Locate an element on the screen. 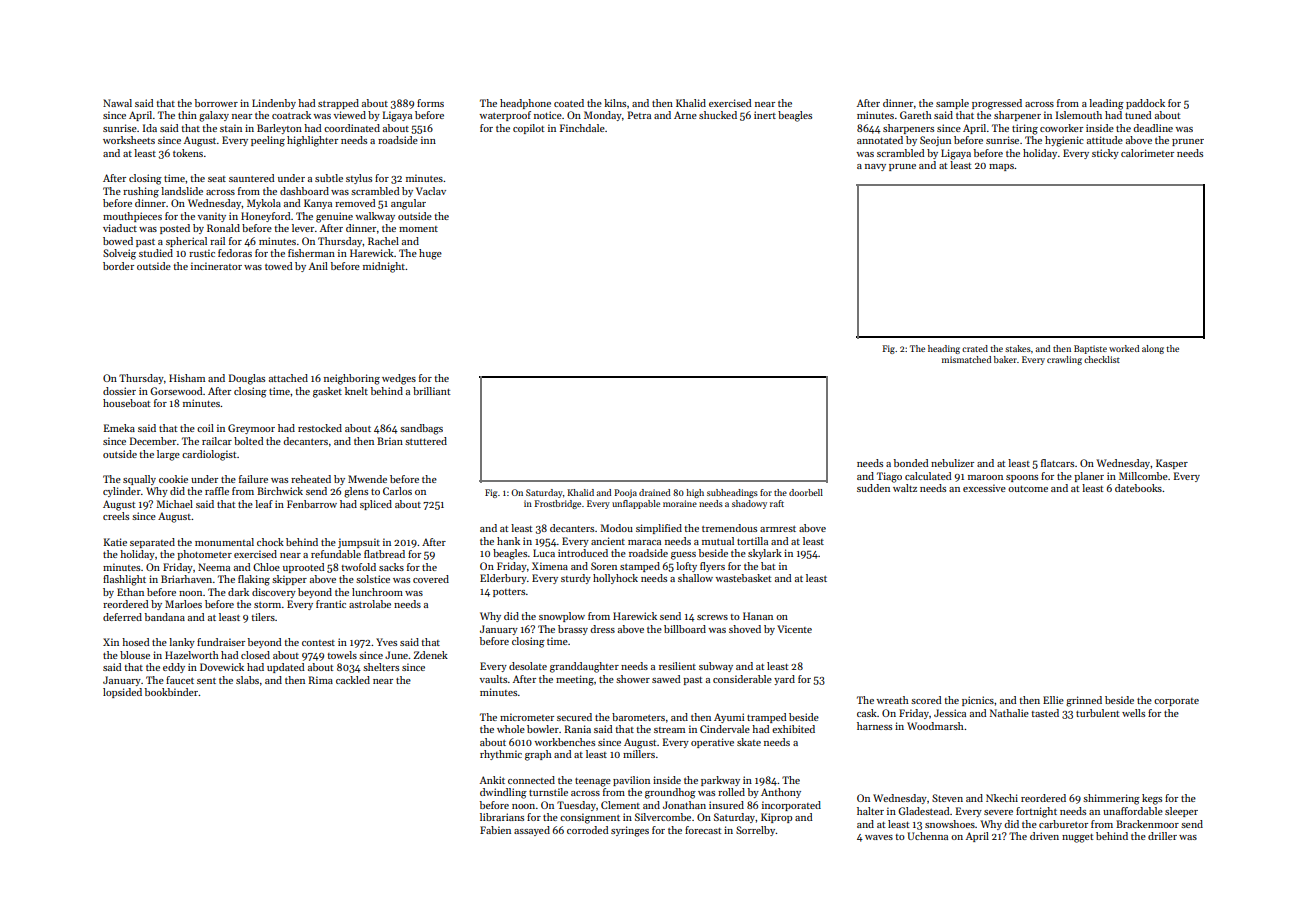  forms is located at coordinates (430, 103).
